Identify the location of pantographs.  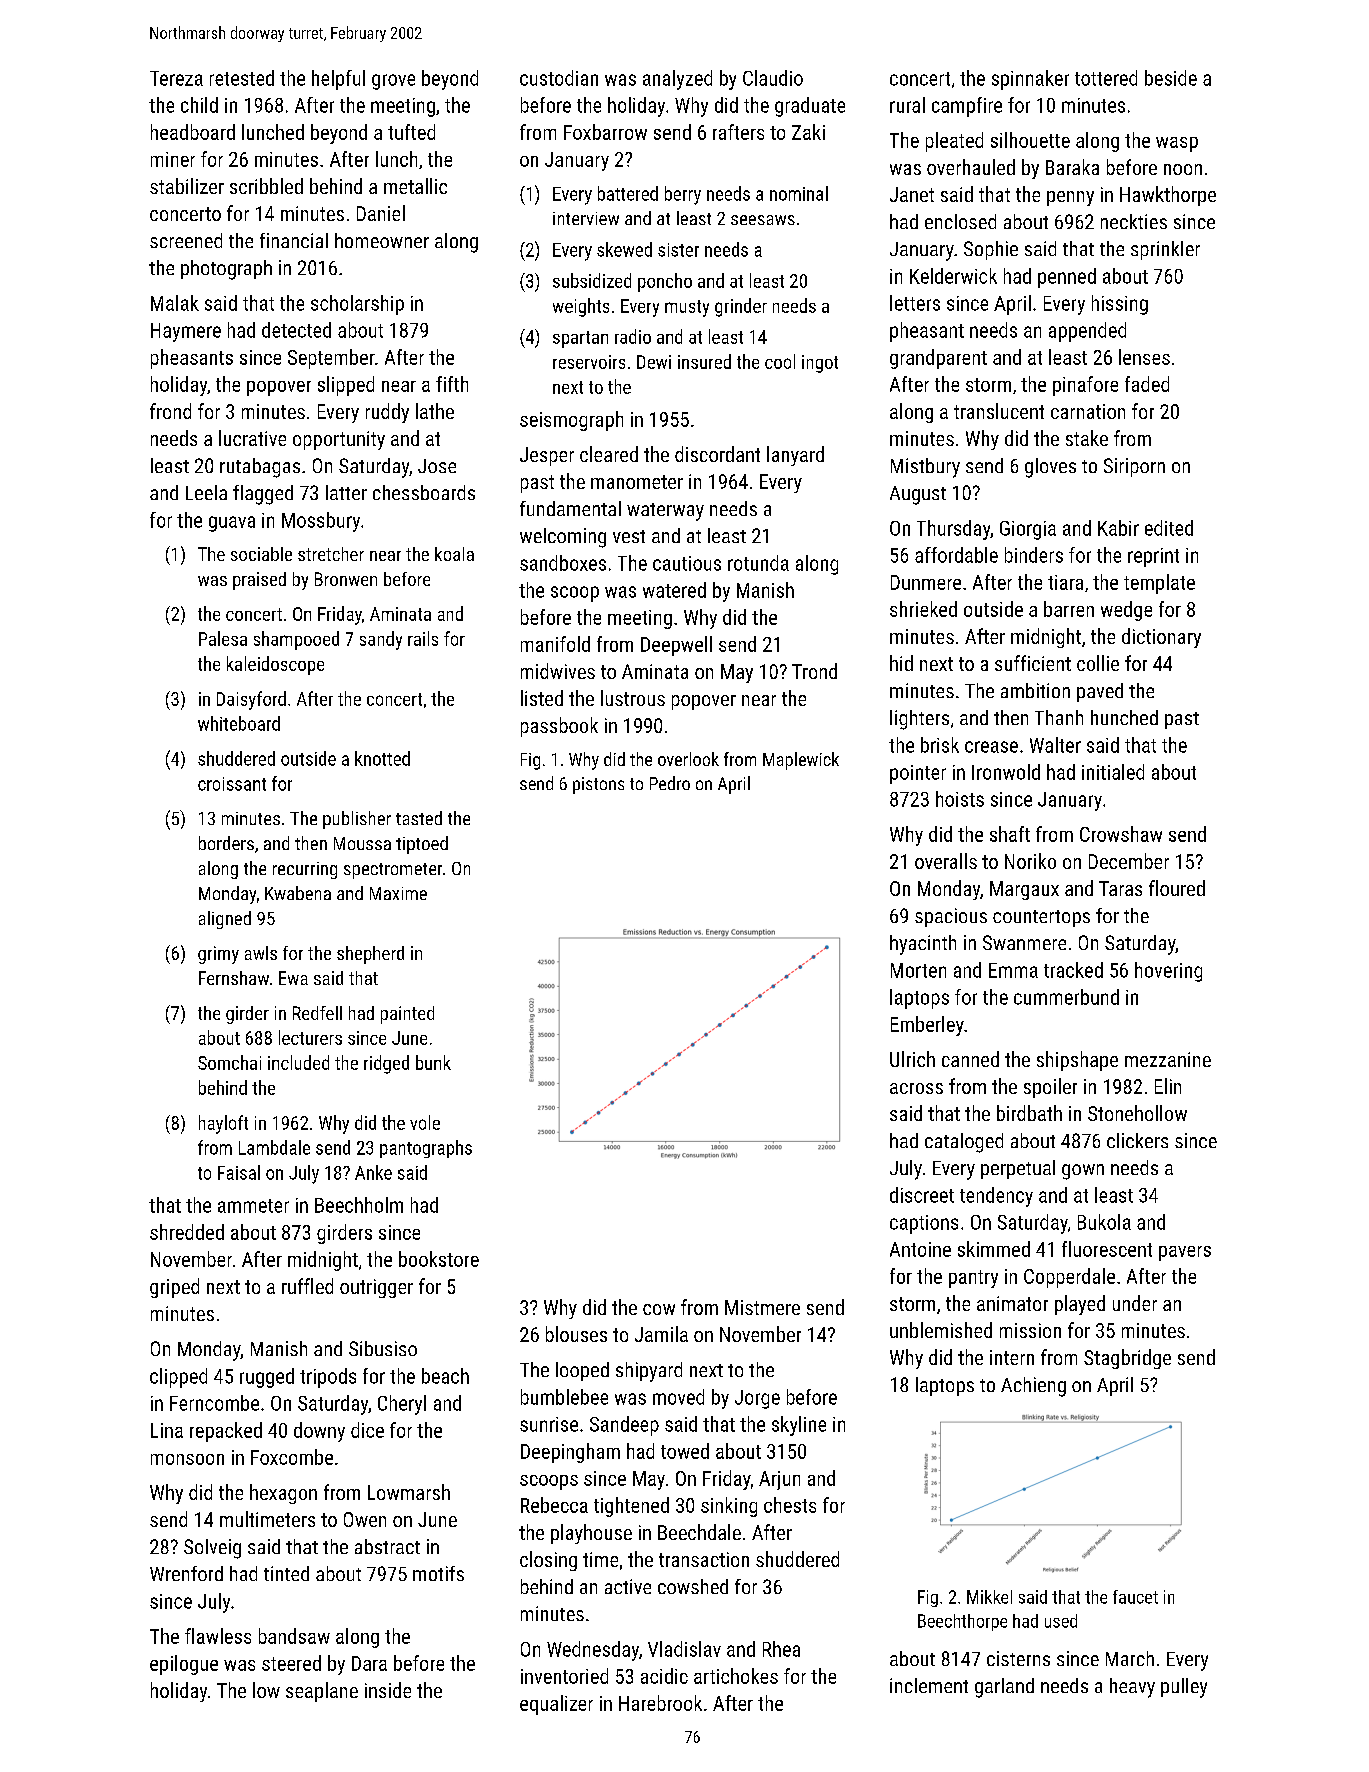
(426, 1149).
